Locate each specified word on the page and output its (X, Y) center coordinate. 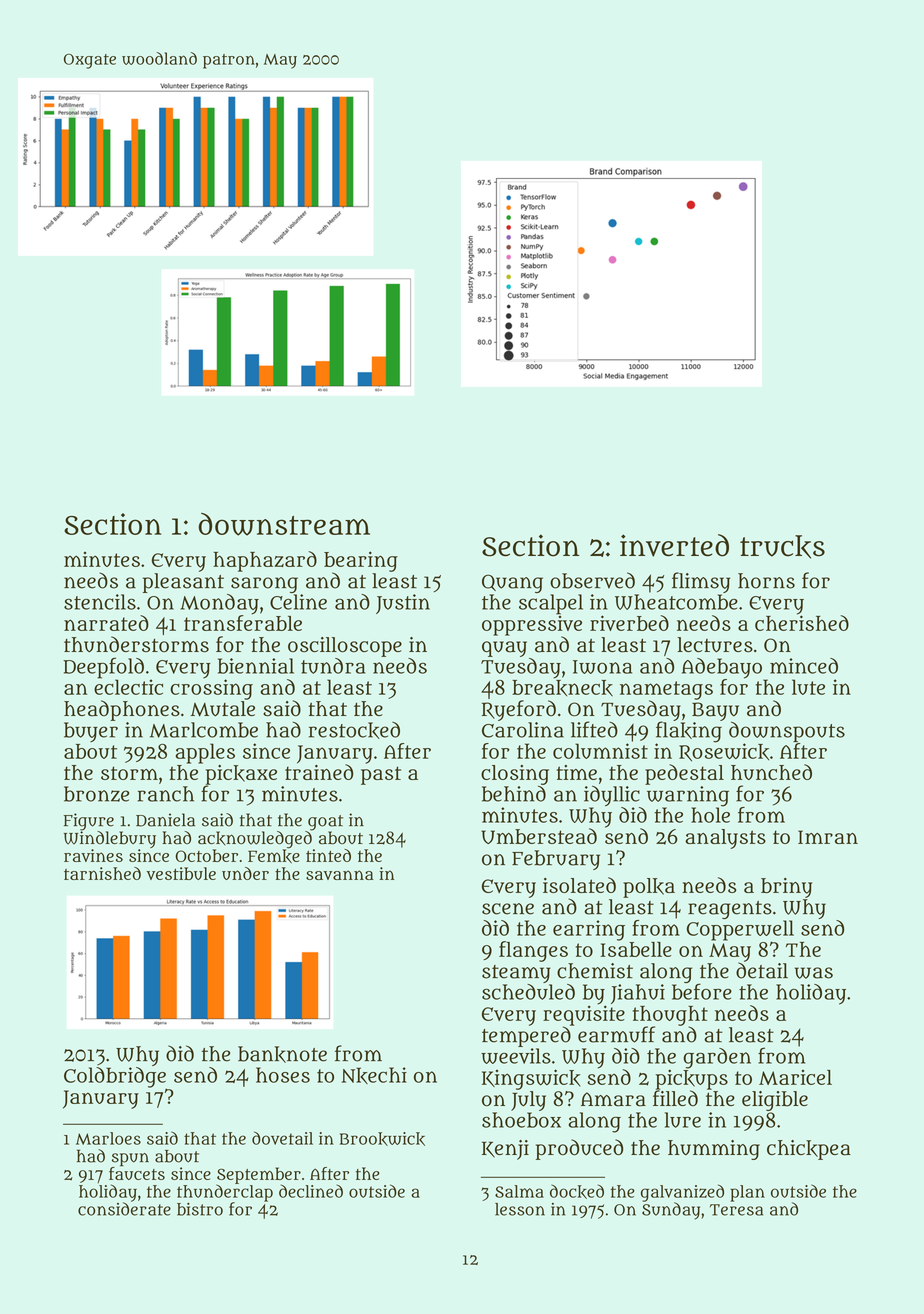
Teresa (736, 1210)
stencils (100, 602)
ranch (165, 794)
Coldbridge (115, 1077)
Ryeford (519, 710)
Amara (613, 1099)
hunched (771, 772)
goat (325, 823)
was (814, 973)
